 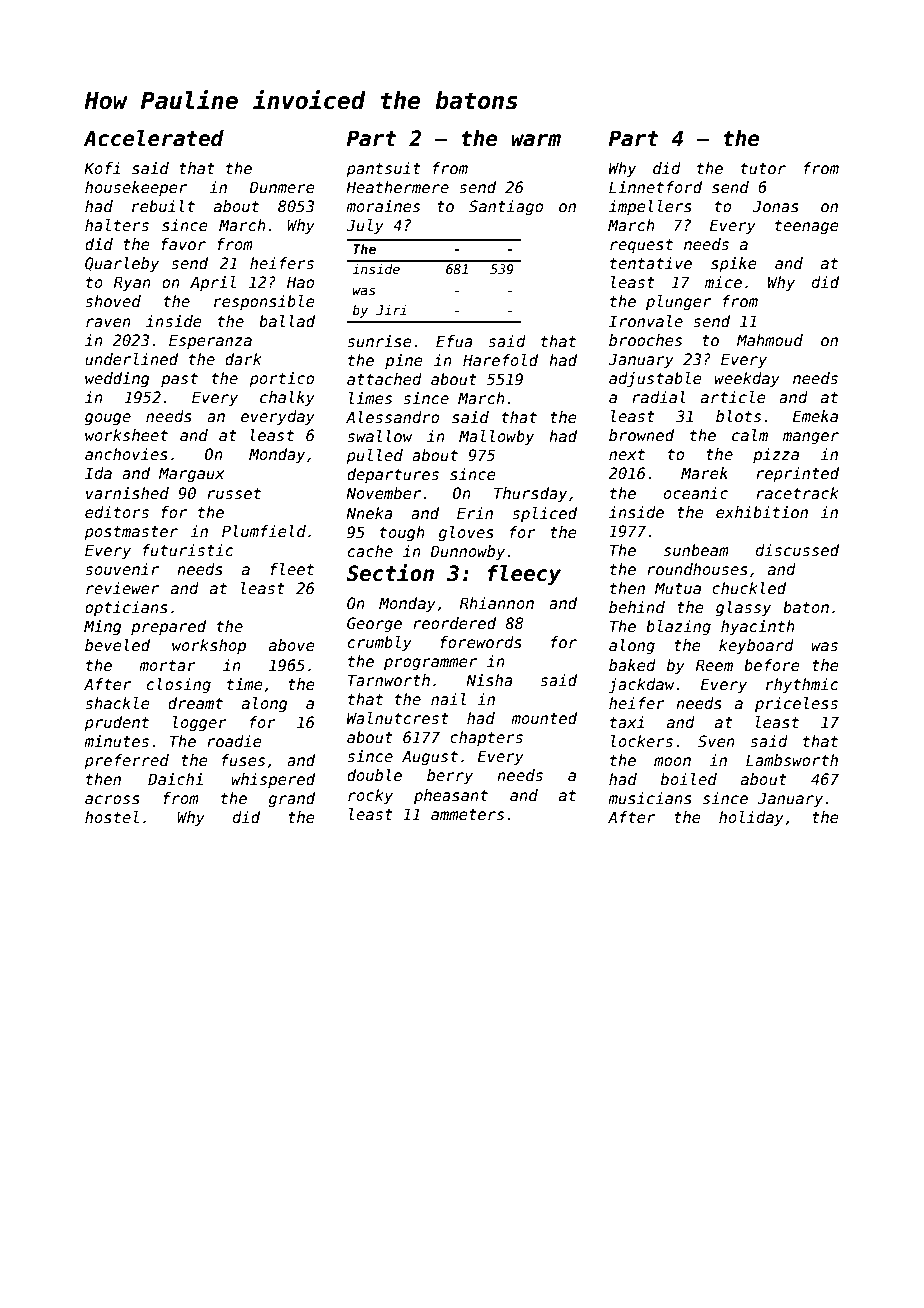 I want to click on Accelerated, so click(x=153, y=138).
